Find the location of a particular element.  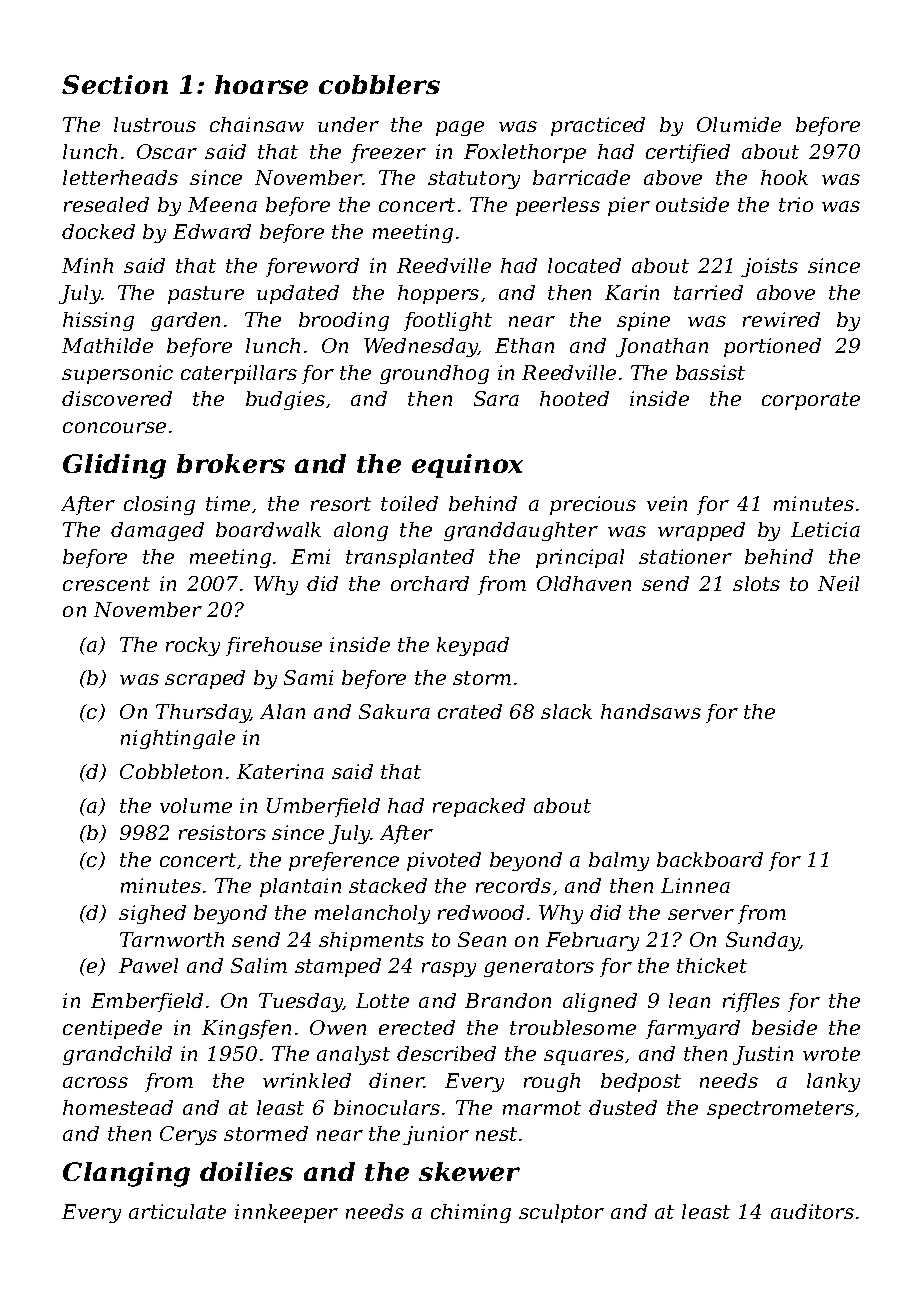

articulate is located at coordinates (177, 1211).
